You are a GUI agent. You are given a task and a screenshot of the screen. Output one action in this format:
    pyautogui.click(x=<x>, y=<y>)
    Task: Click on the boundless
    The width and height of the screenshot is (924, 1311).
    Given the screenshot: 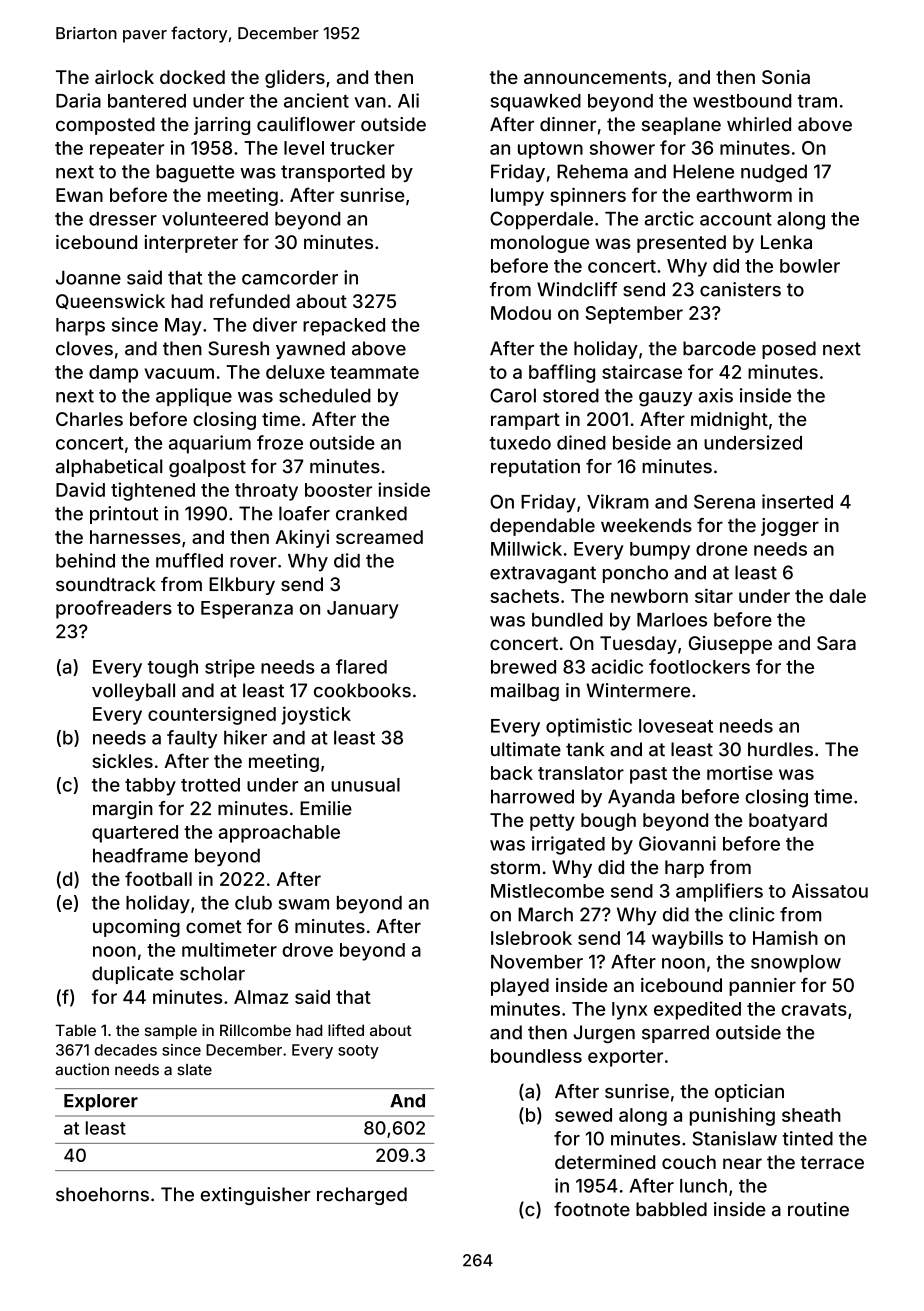 What is the action you would take?
    pyautogui.click(x=536, y=1056)
